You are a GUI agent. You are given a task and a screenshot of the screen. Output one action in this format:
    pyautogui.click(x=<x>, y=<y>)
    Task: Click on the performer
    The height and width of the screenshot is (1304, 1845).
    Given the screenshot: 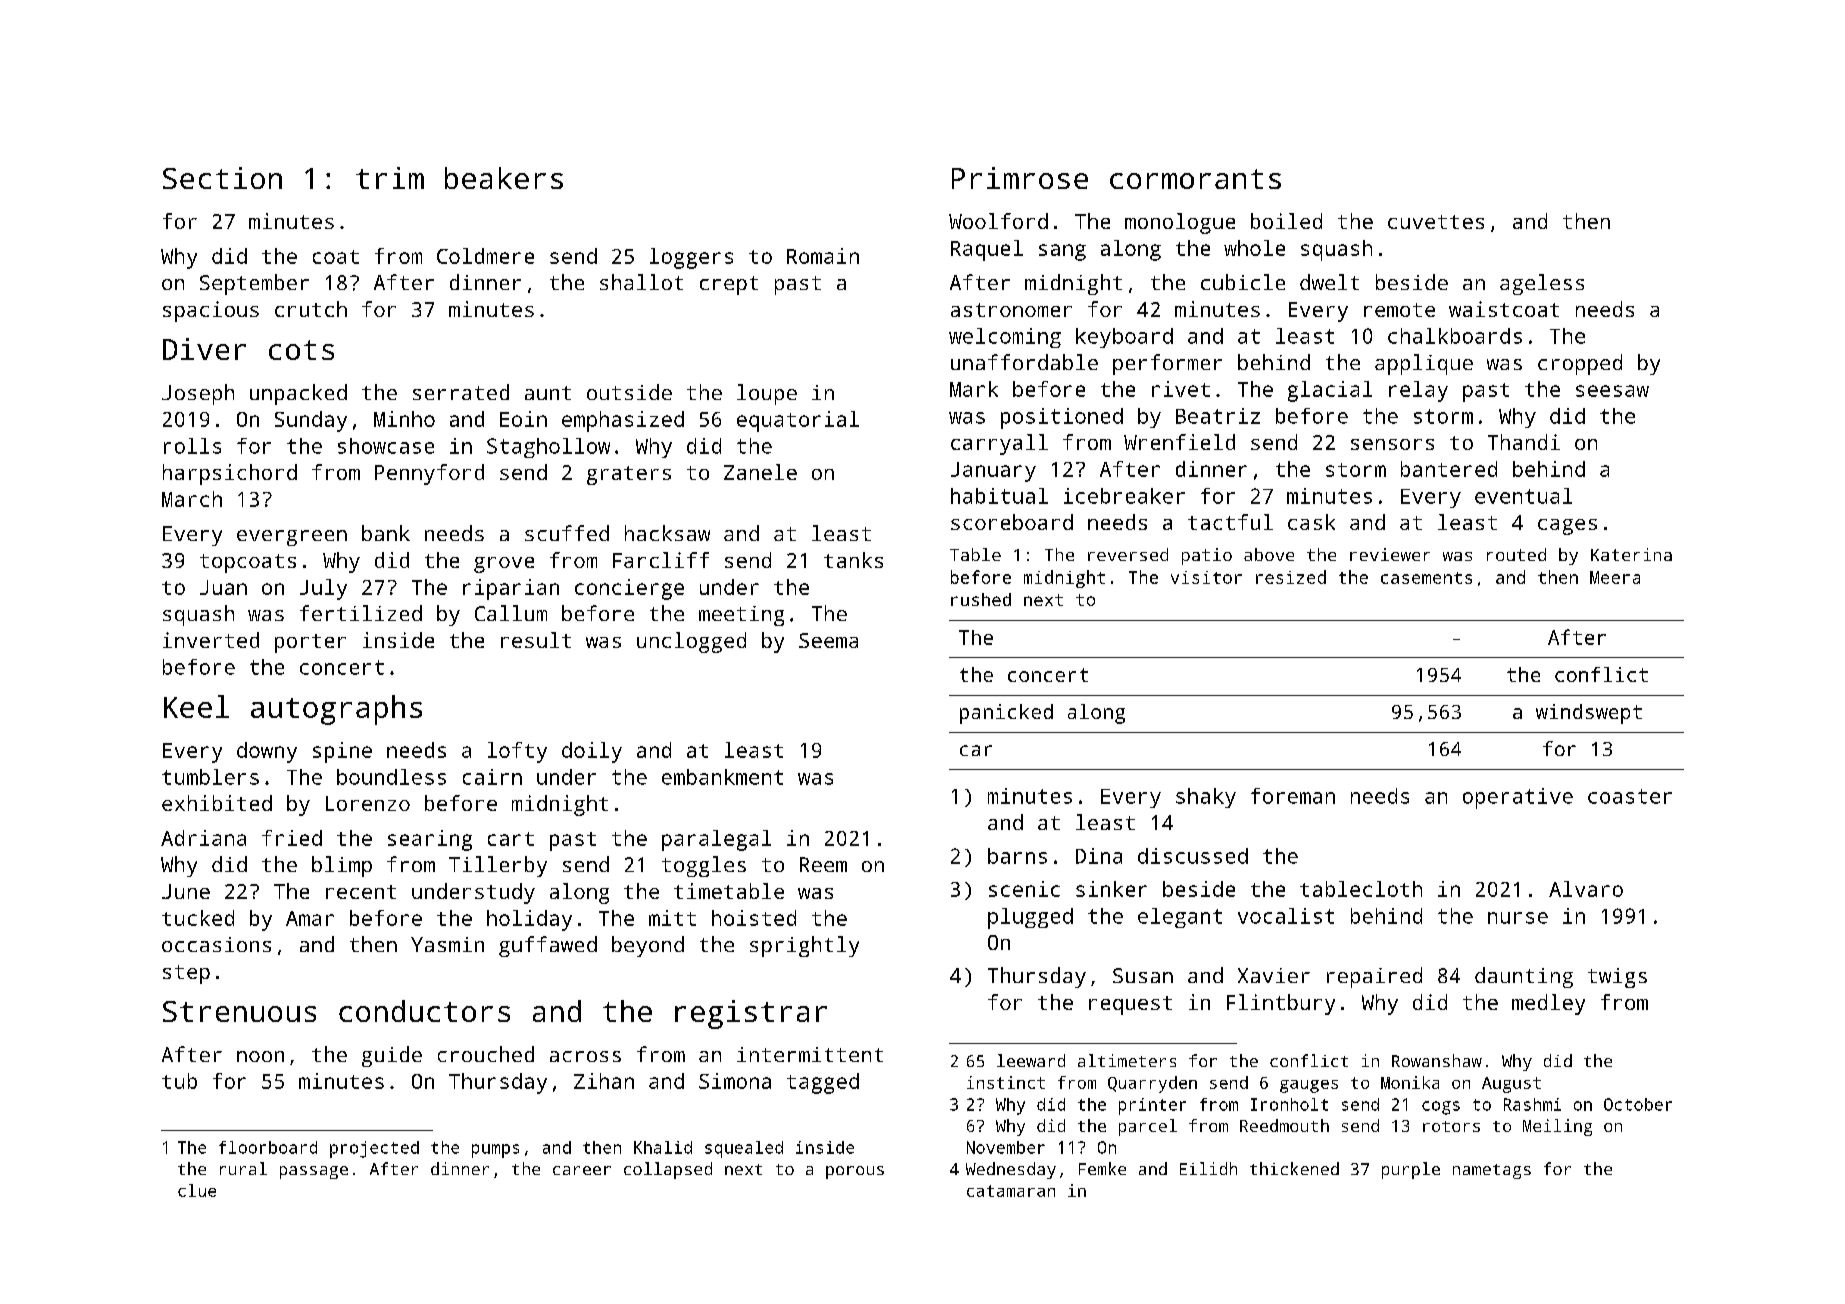 What is the action you would take?
    pyautogui.click(x=1167, y=364)
